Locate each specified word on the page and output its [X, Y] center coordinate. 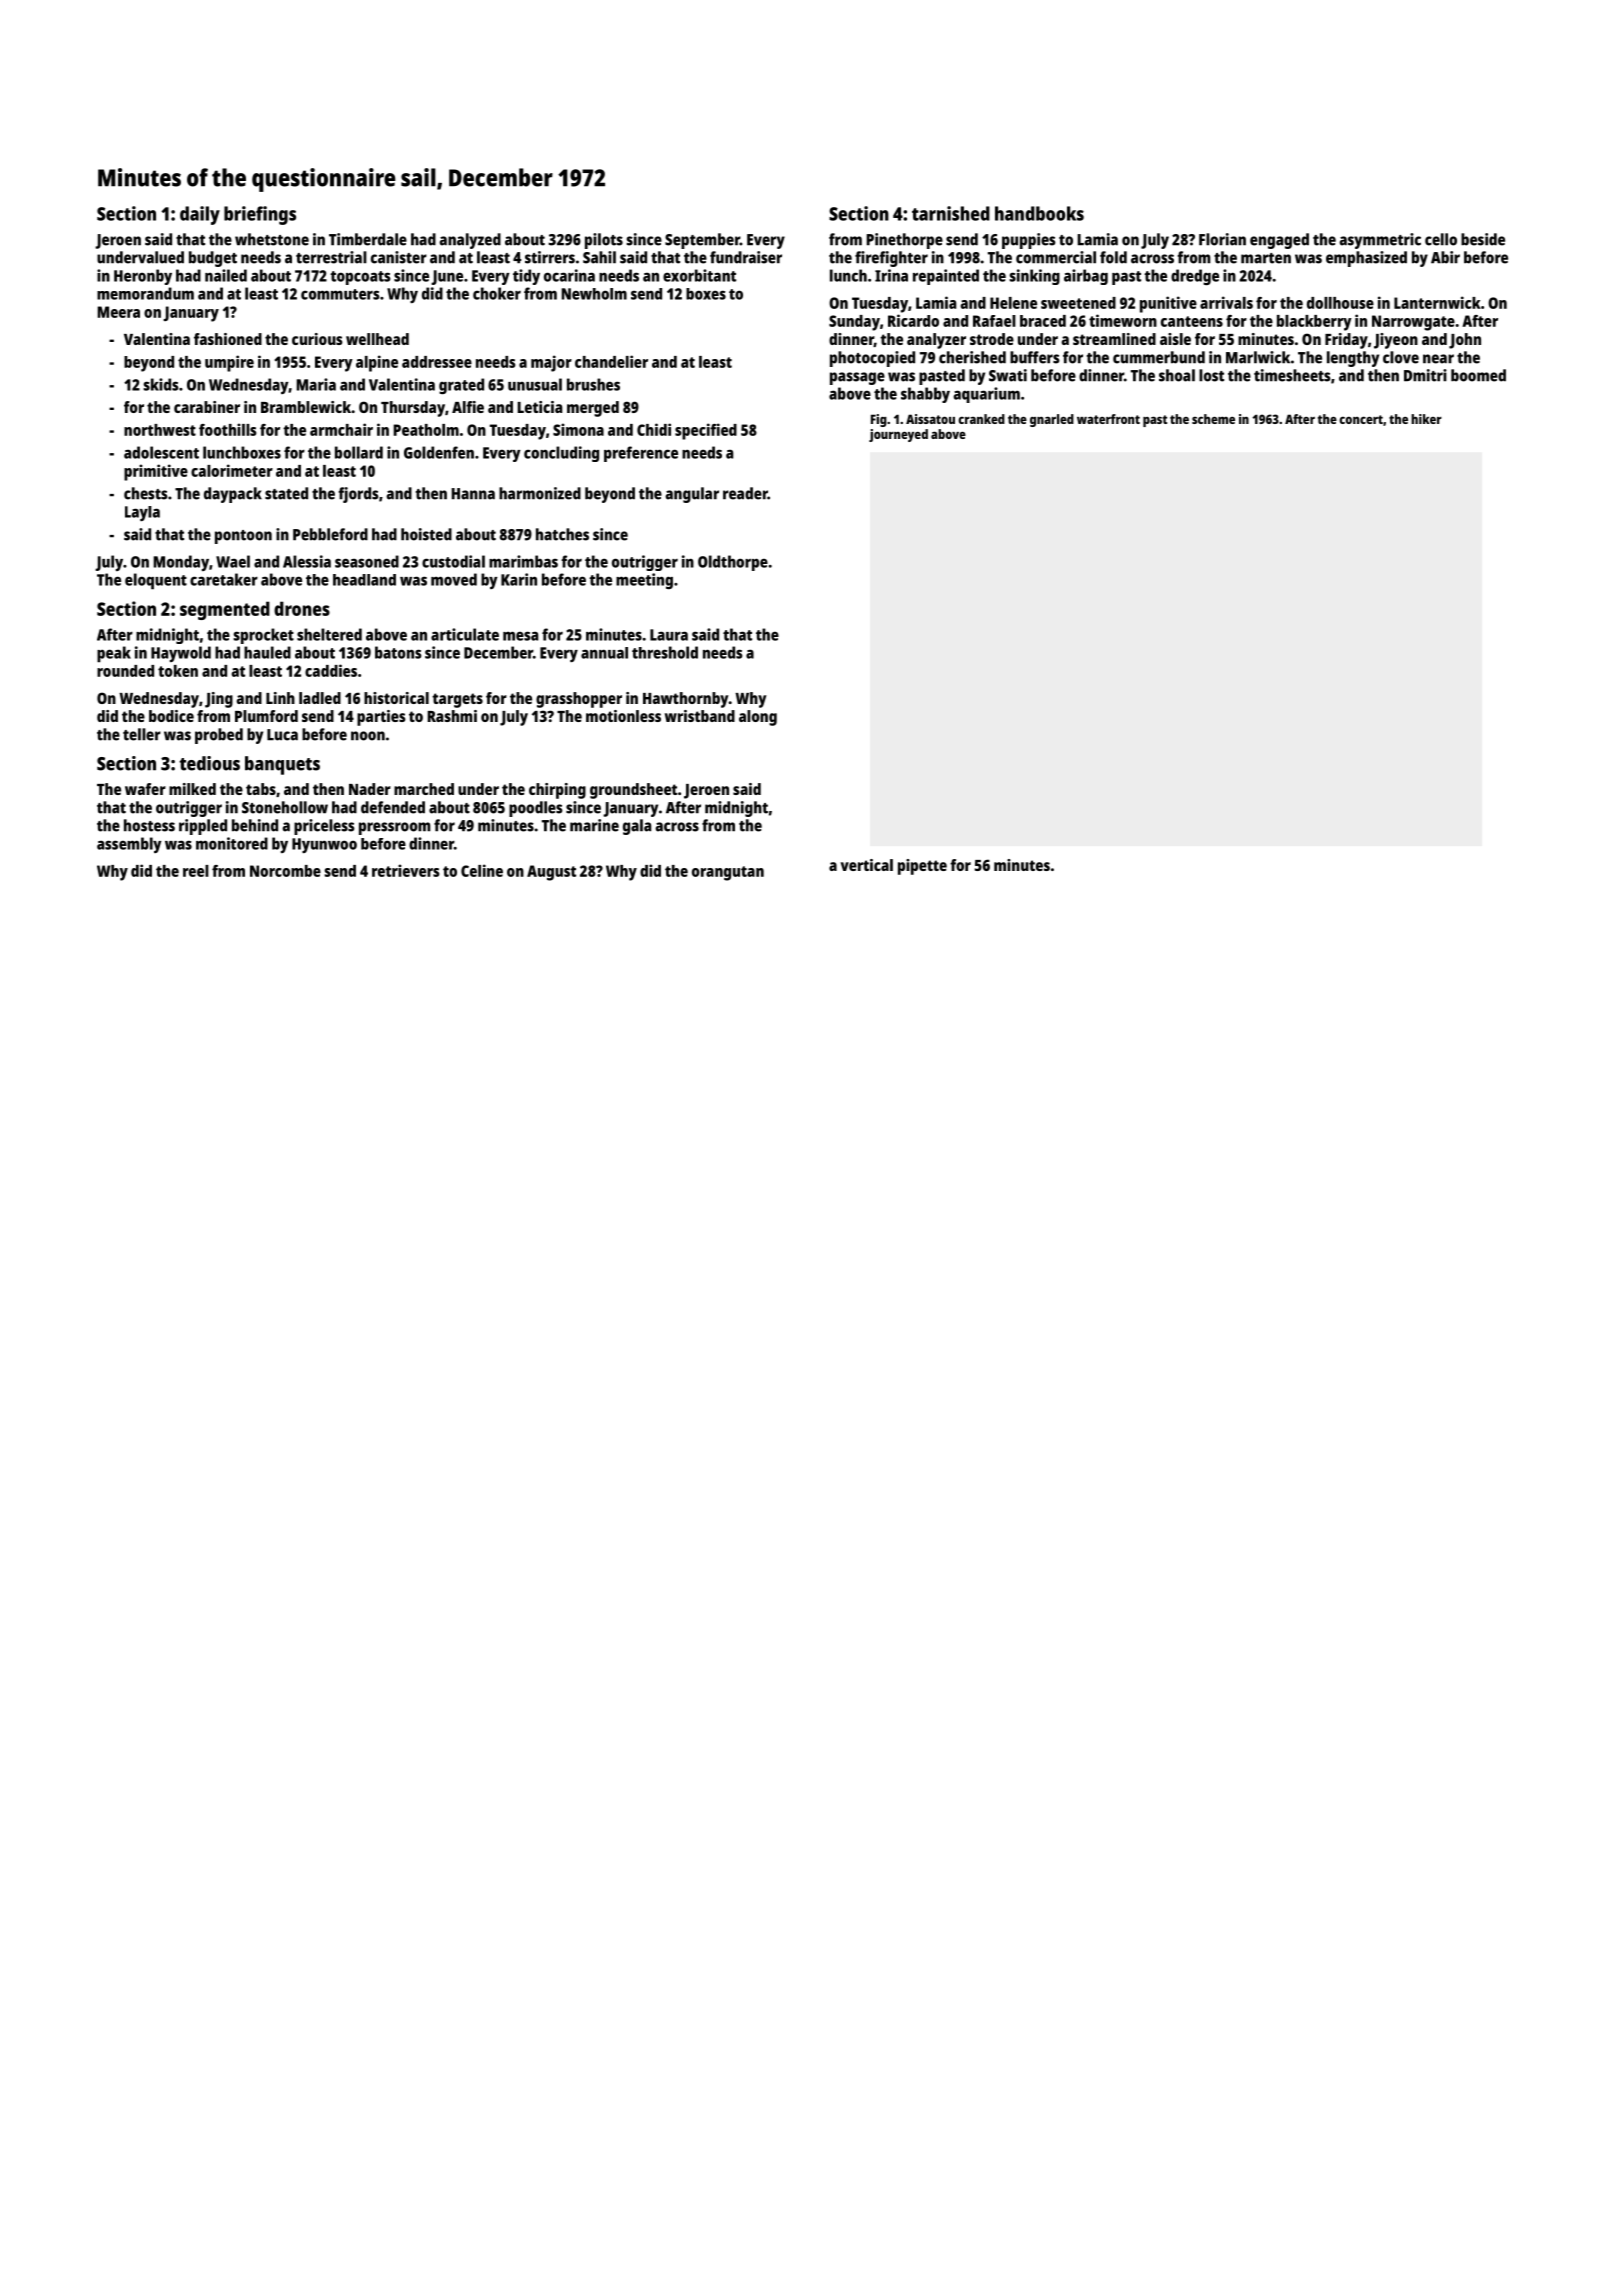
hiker [1426, 419]
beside [1483, 239]
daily [200, 215]
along [758, 718]
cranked [981, 419]
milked [192, 789]
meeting [644, 581]
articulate [465, 634]
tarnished [951, 213]
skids [161, 384]
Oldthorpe [733, 563]
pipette [922, 867]
